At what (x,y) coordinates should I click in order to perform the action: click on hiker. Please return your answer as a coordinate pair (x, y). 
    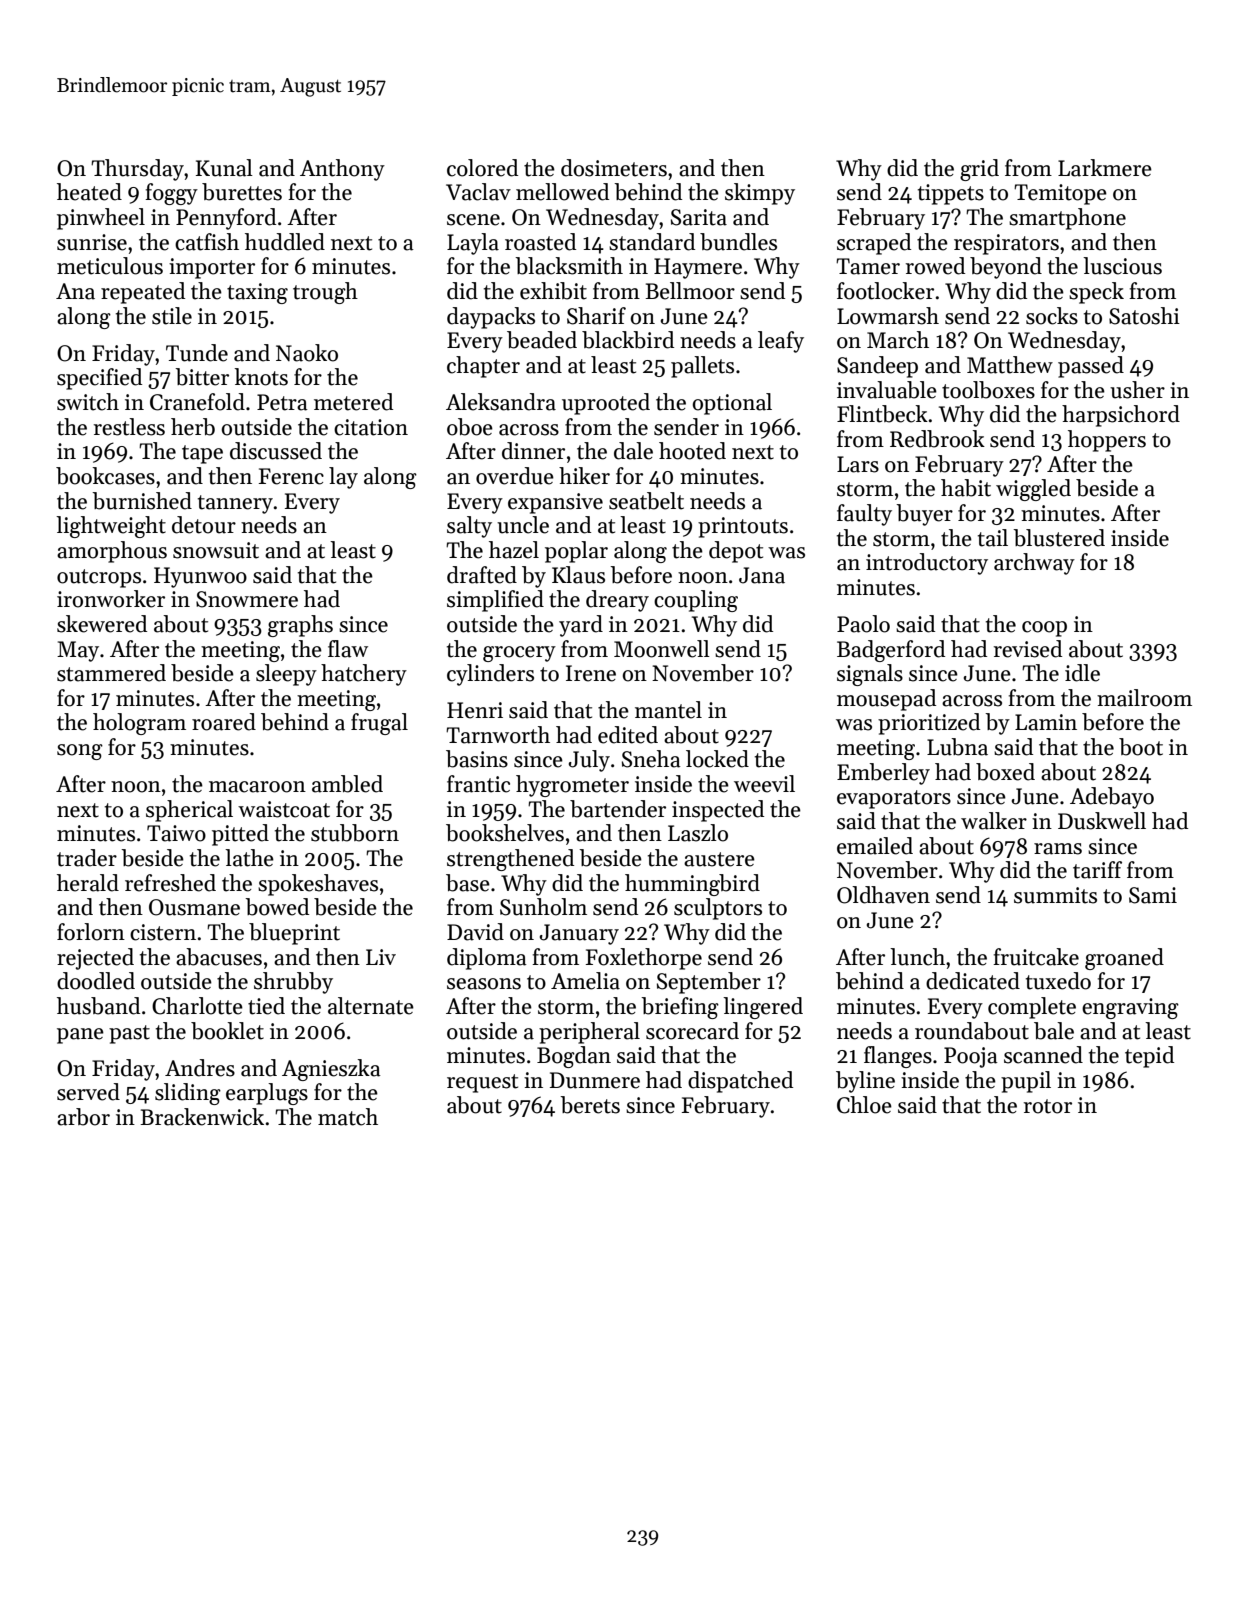
    Looking at the image, I should click on (584, 476).
